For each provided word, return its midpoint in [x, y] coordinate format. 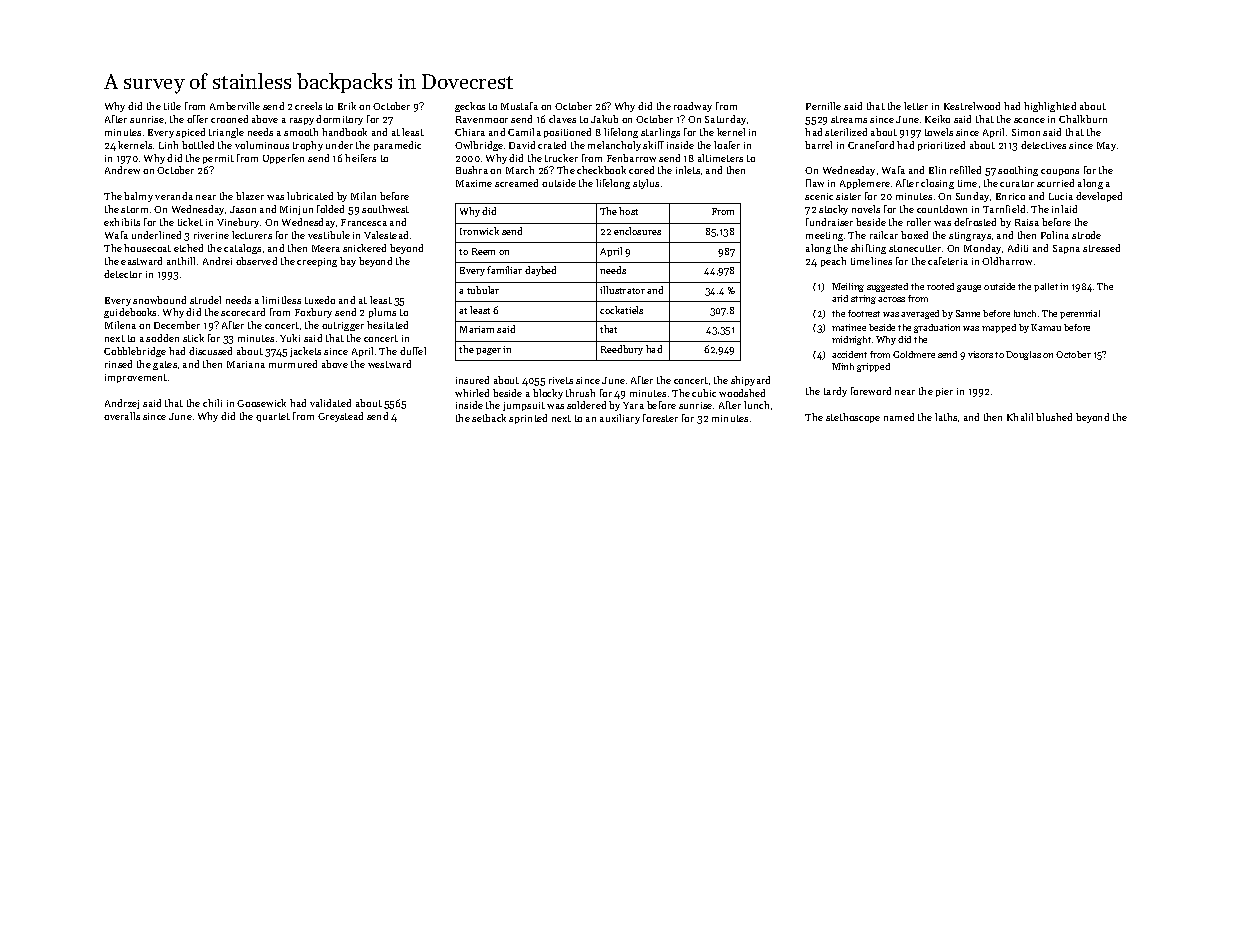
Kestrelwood [972, 106]
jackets [305, 352]
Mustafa [519, 106]
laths [946, 417]
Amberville [235, 106]
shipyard [750, 381]
